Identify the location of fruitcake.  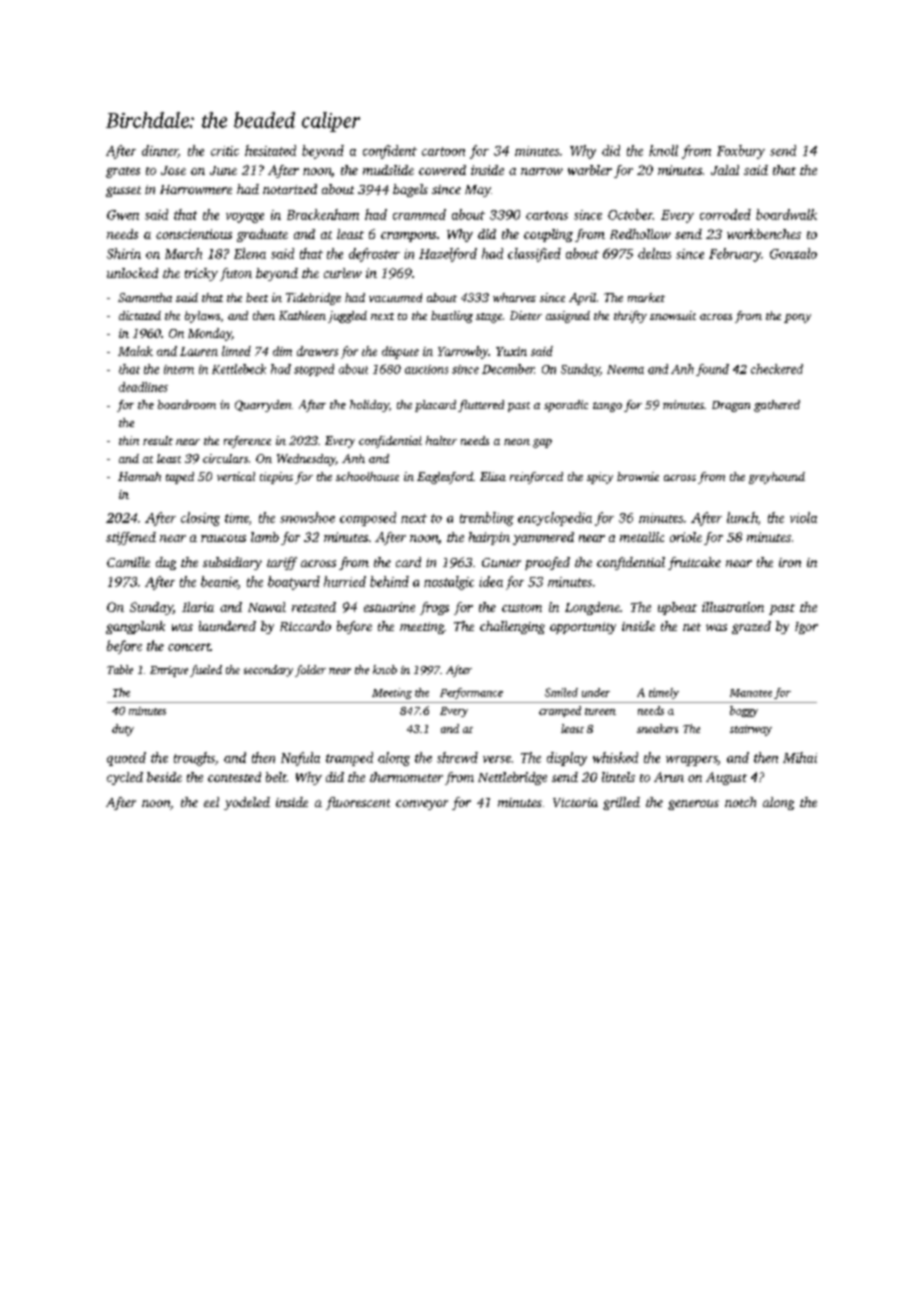
(694, 563).
